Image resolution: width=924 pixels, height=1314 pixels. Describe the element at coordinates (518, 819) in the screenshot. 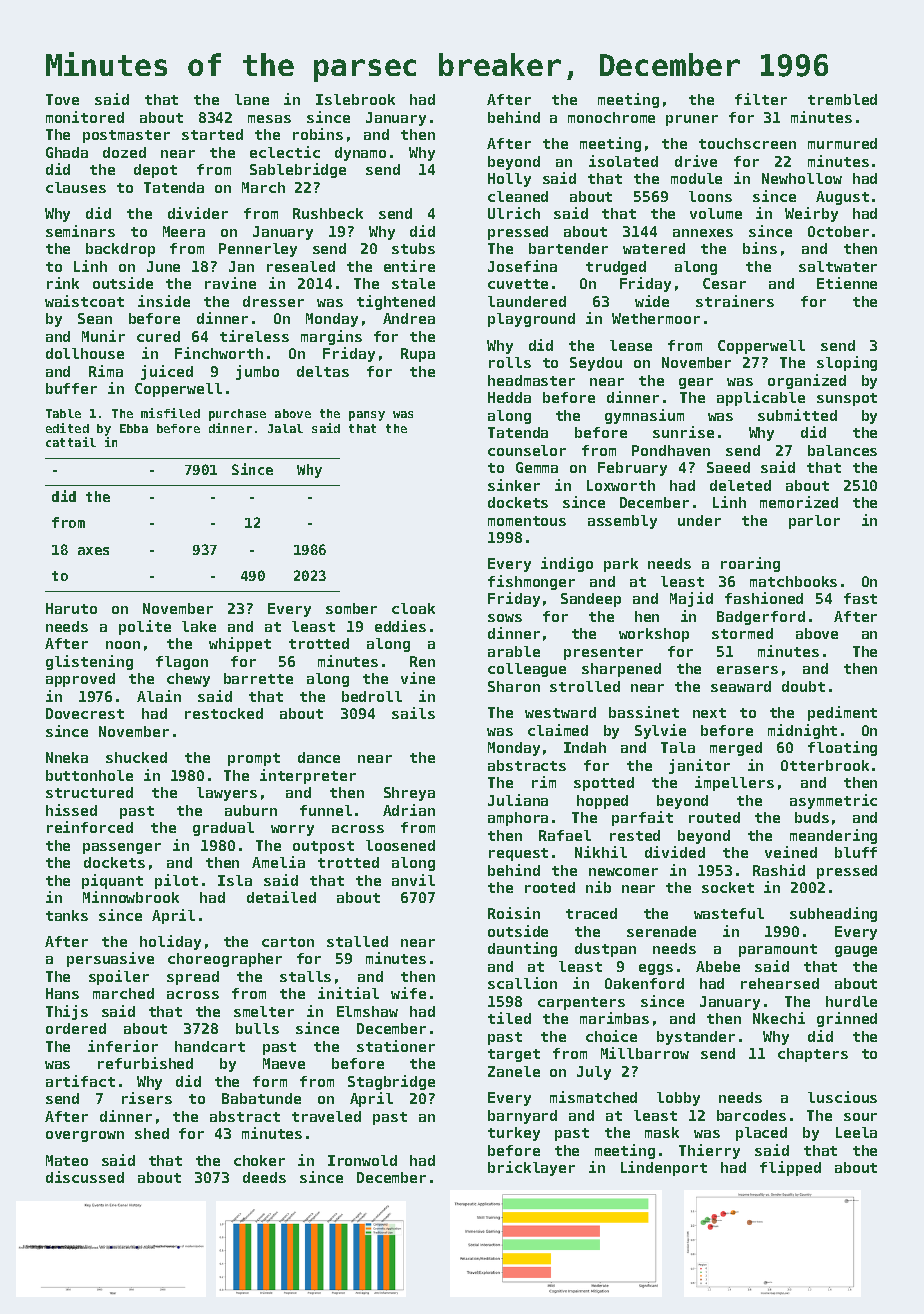

I see `amphora` at that location.
